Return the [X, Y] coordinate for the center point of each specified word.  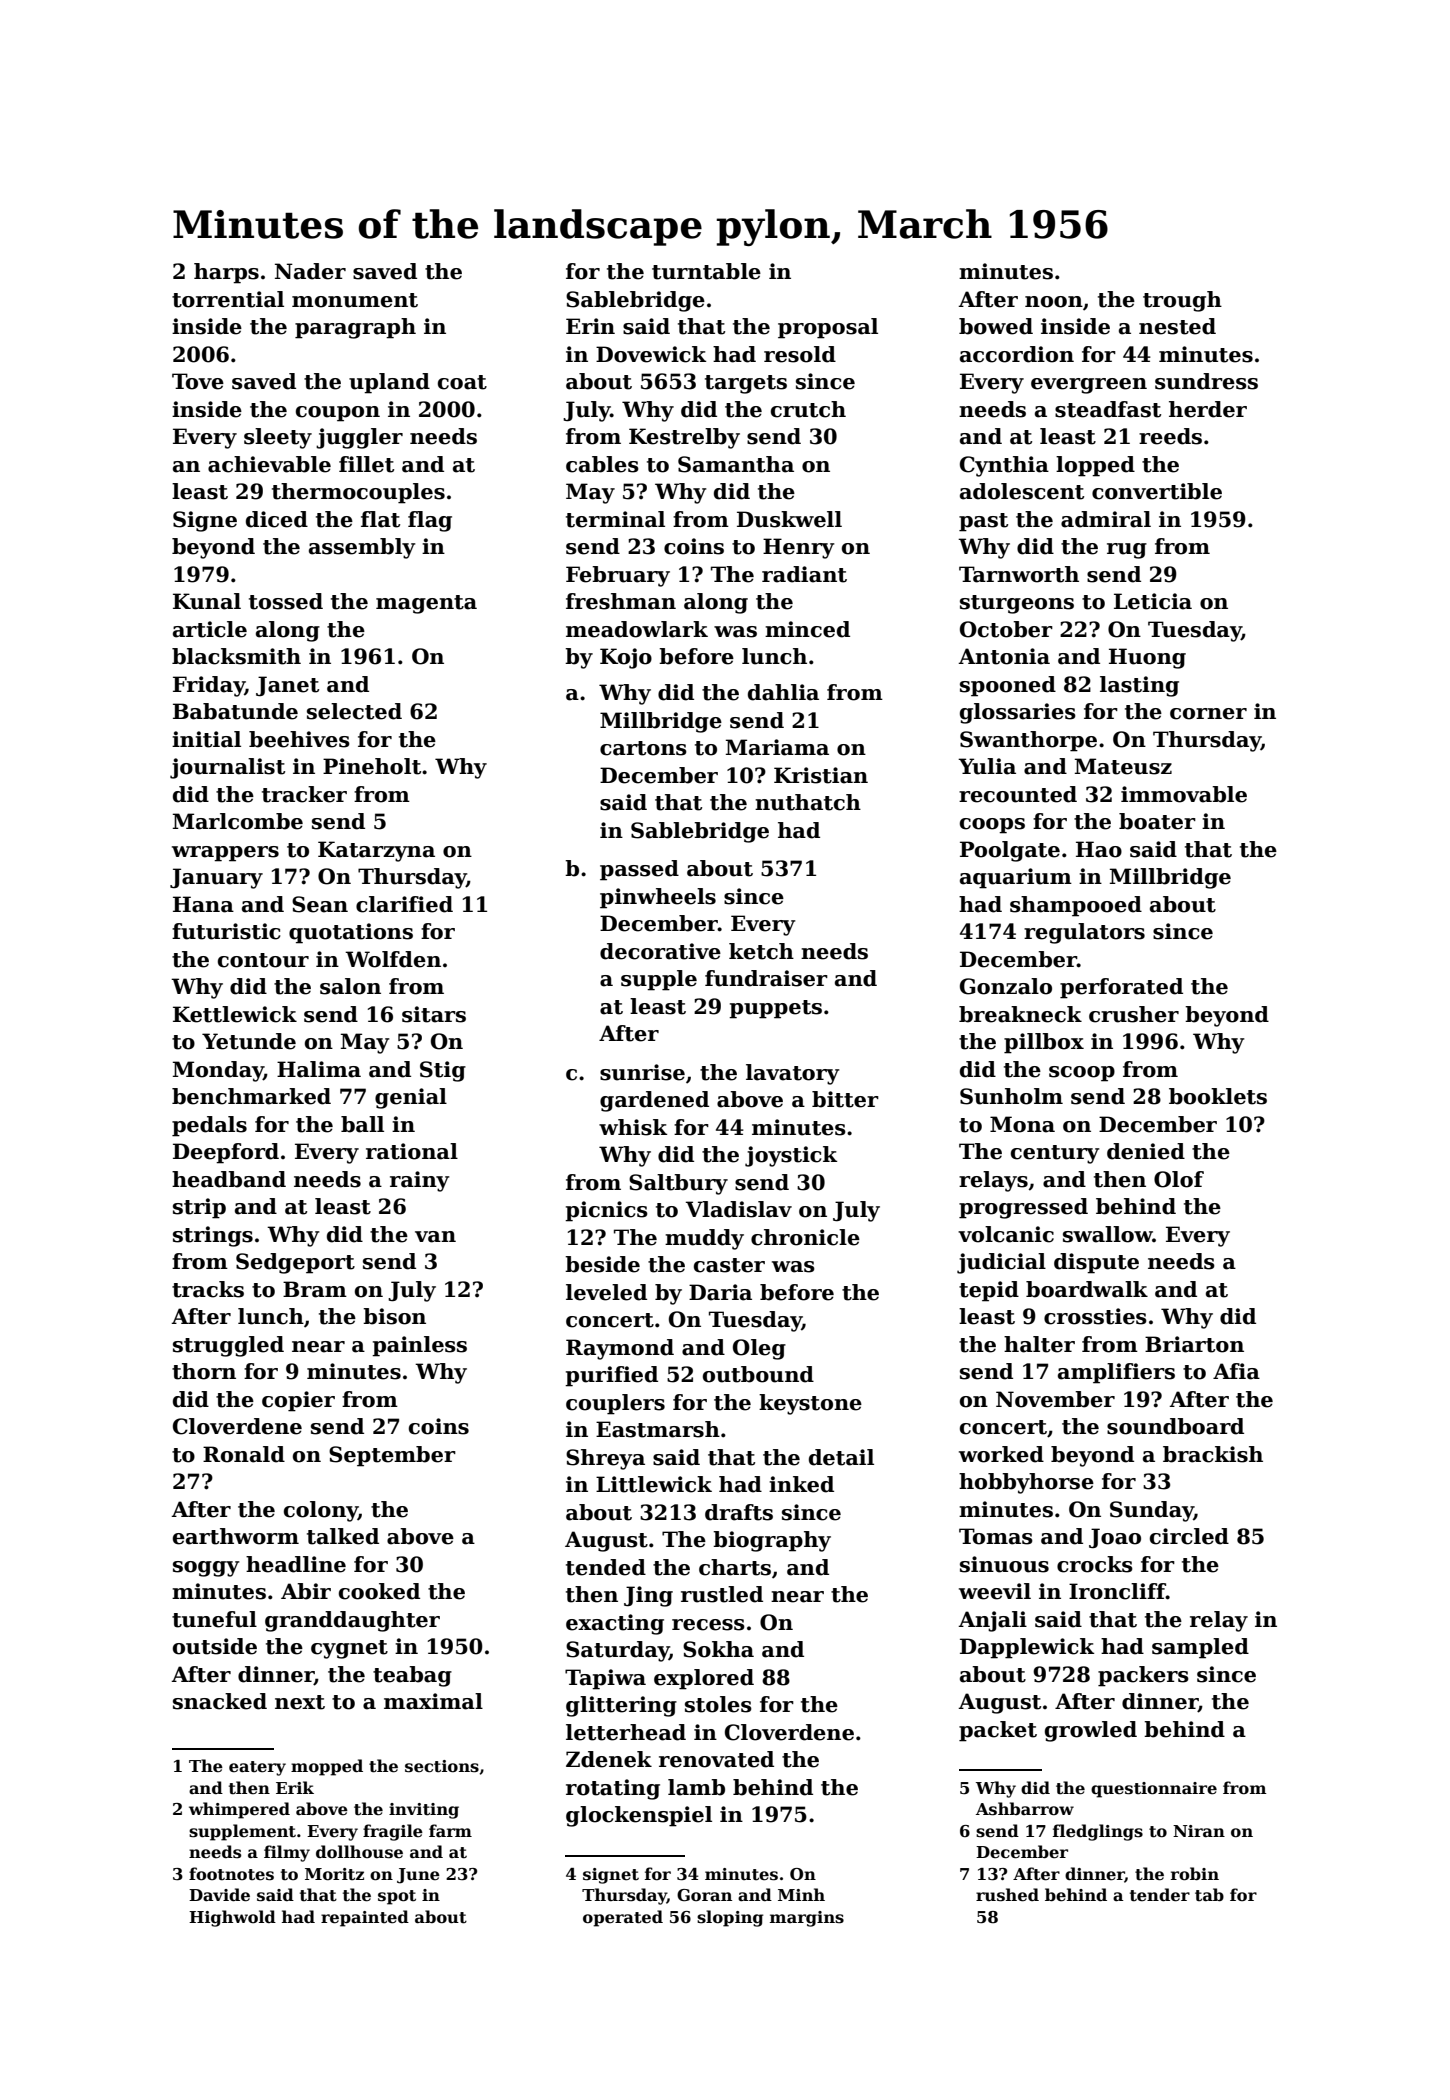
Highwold [232, 1918]
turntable [706, 271]
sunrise [642, 1072]
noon [1054, 302]
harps [226, 273]
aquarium [1016, 878]
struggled [228, 1346]
